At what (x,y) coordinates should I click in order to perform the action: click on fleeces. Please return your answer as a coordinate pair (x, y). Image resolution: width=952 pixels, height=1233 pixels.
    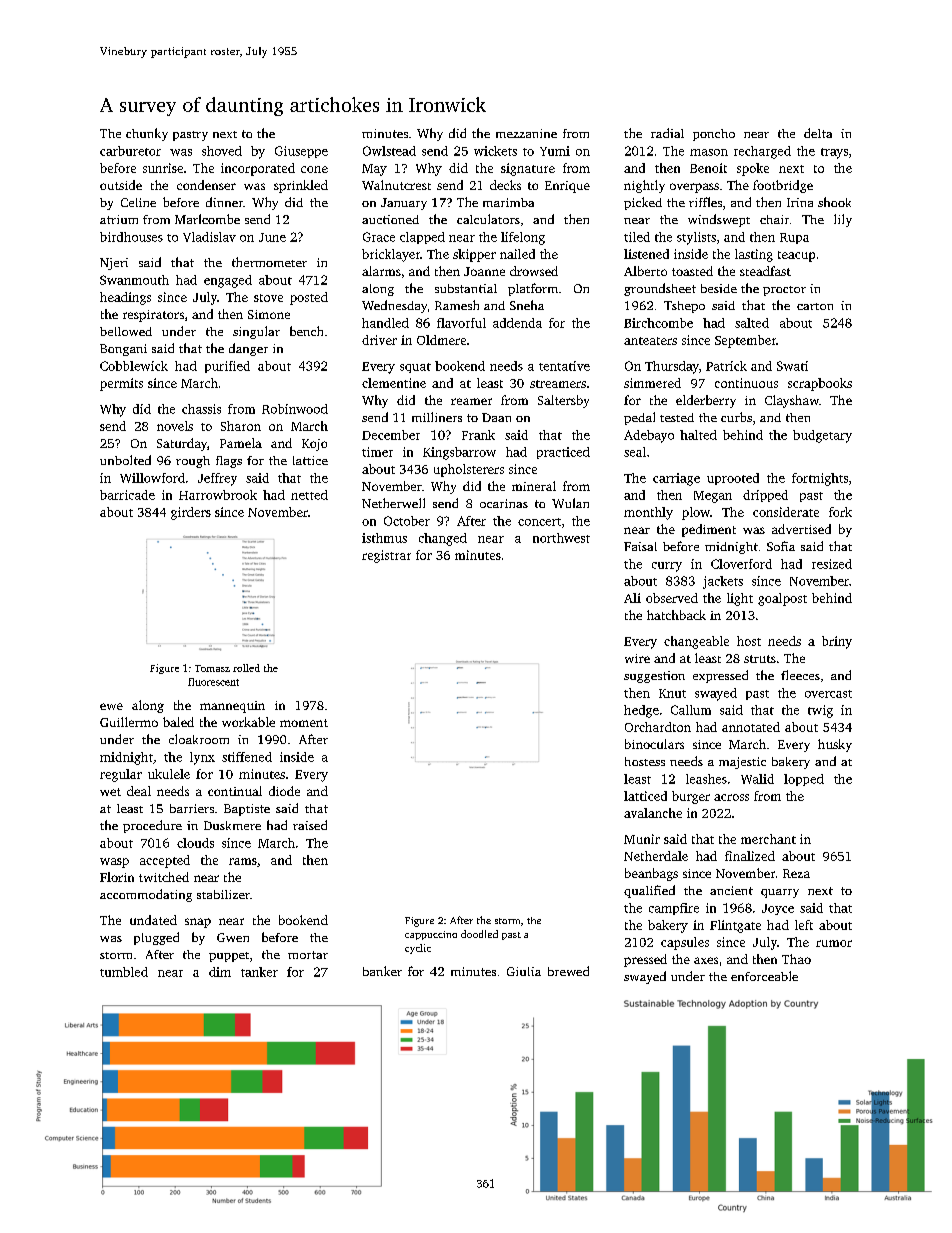
    Looking at the image, I should click on (800, 675).
